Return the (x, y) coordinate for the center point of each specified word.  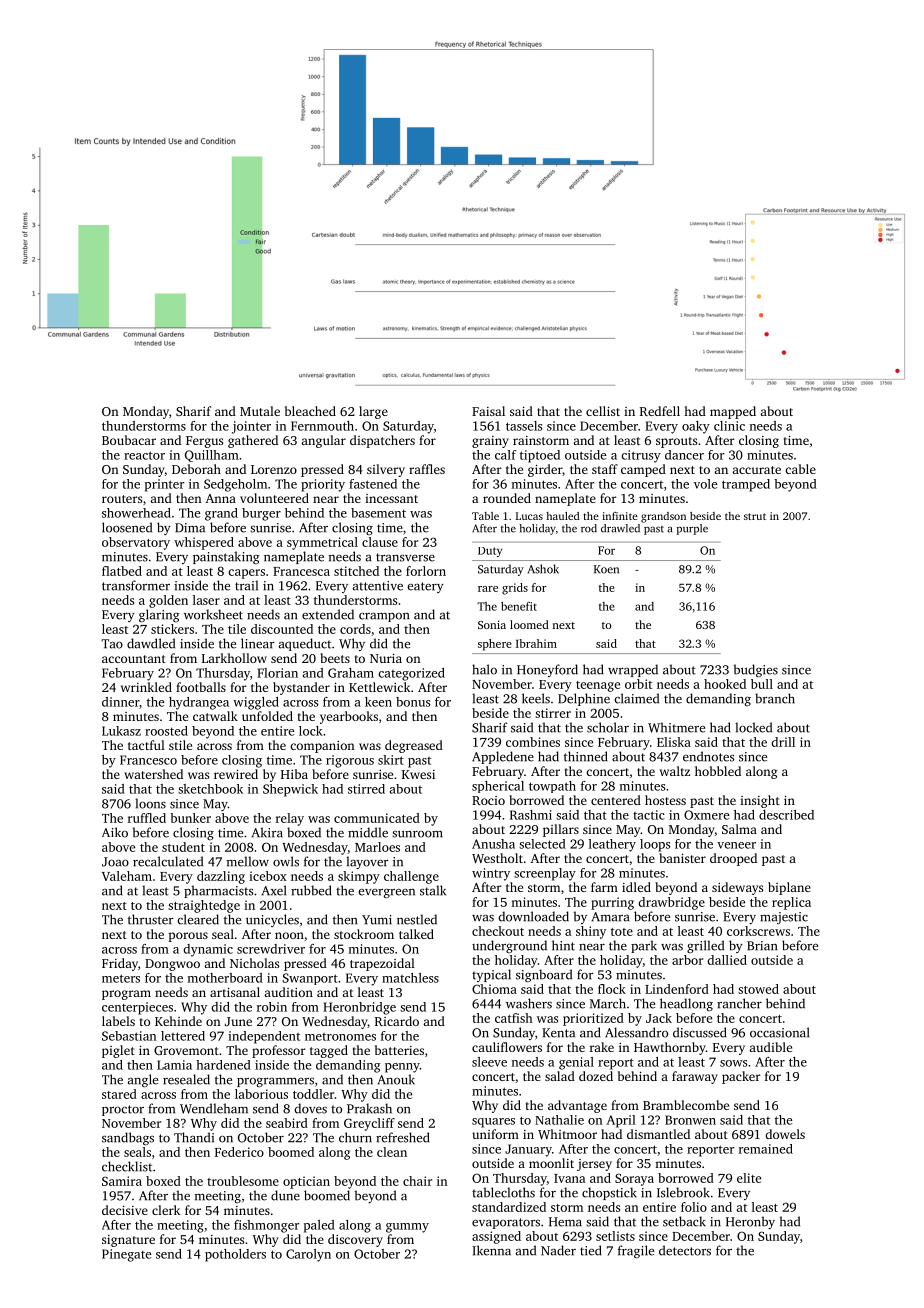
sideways (737, 888)
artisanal (235, 992)
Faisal (488, 411)
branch (775, 698)
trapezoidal (382, 964)
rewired (236, 774)
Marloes (377, 847)
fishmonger (266, 1226)
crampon (384, 617)
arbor (687, 960)
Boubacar (129, 440)
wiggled (256, 703)
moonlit (551, 1163)
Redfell (660, 411)
